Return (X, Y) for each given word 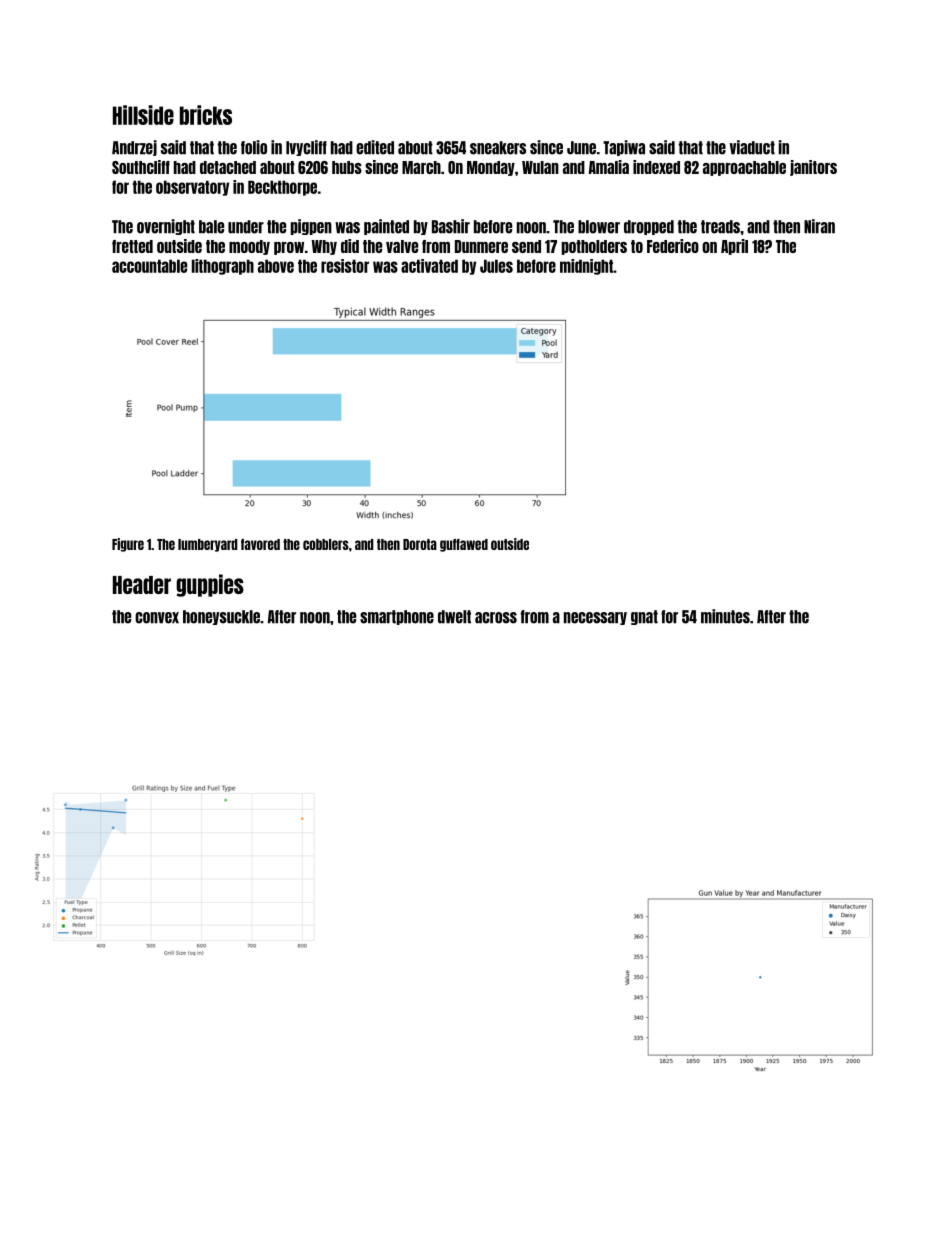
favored (260, 544)
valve (402, 246)
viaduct (752, 147)
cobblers (326, 544)
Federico (673, 246)
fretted (132, 246)
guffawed (464, 545)
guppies (210, 585)
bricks (206, 115)
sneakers (498, 148)
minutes (725, 616)
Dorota (420, 544)
